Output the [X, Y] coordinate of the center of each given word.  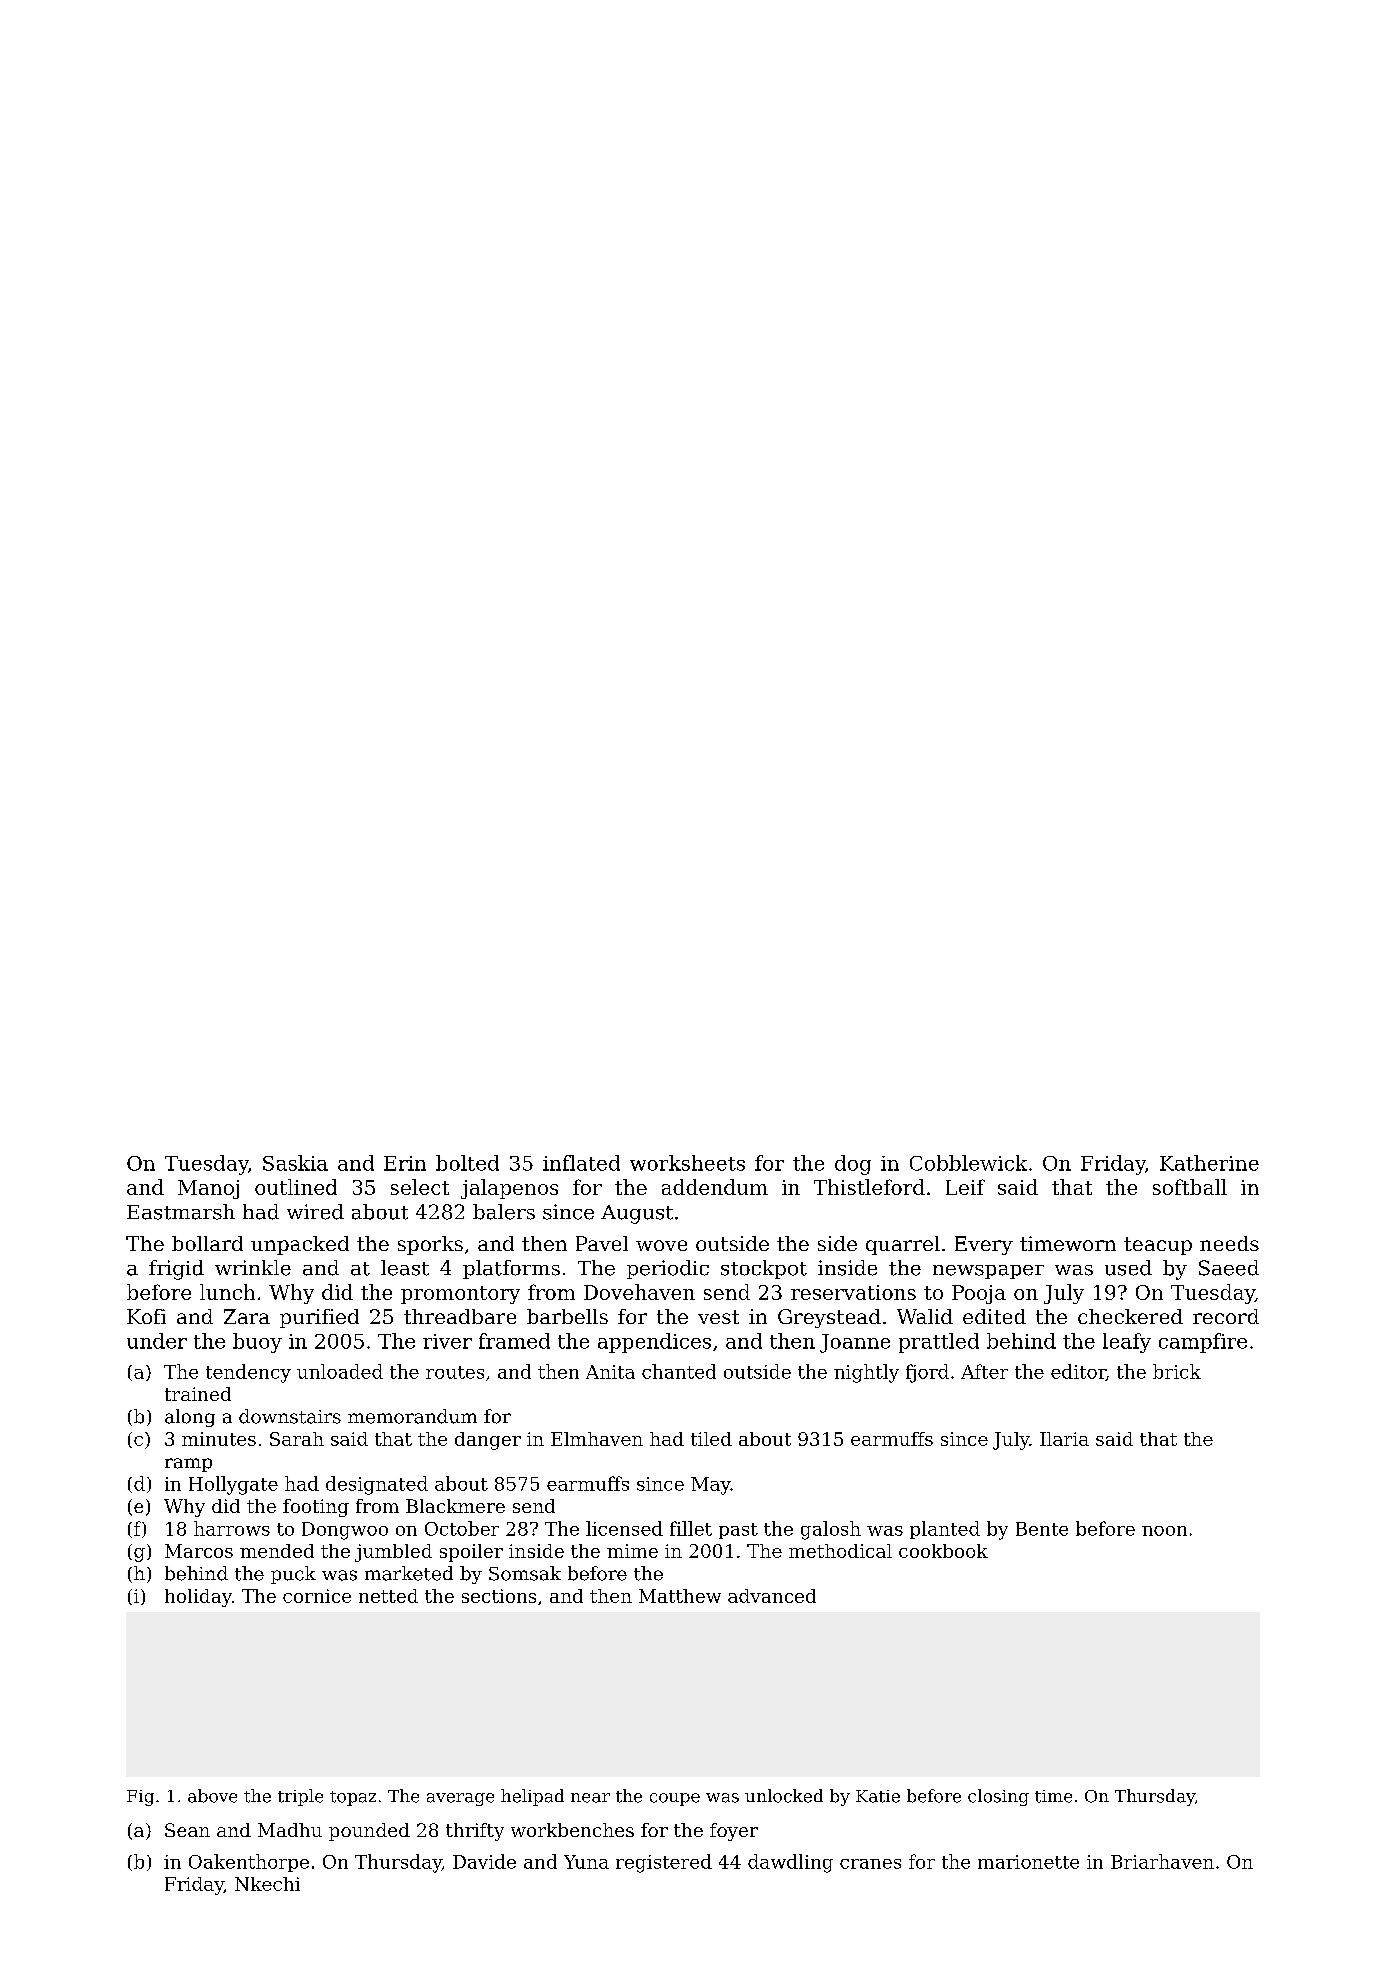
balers [504, 1212]
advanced [772, 1596]
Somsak [525, 1573]
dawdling [790, 1863]
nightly [866, 1373]
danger [488, 1441]
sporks [430, 1245]
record [1226, 1316]
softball [1190, 1187]
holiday [198, 1598]
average [460, 1799]
